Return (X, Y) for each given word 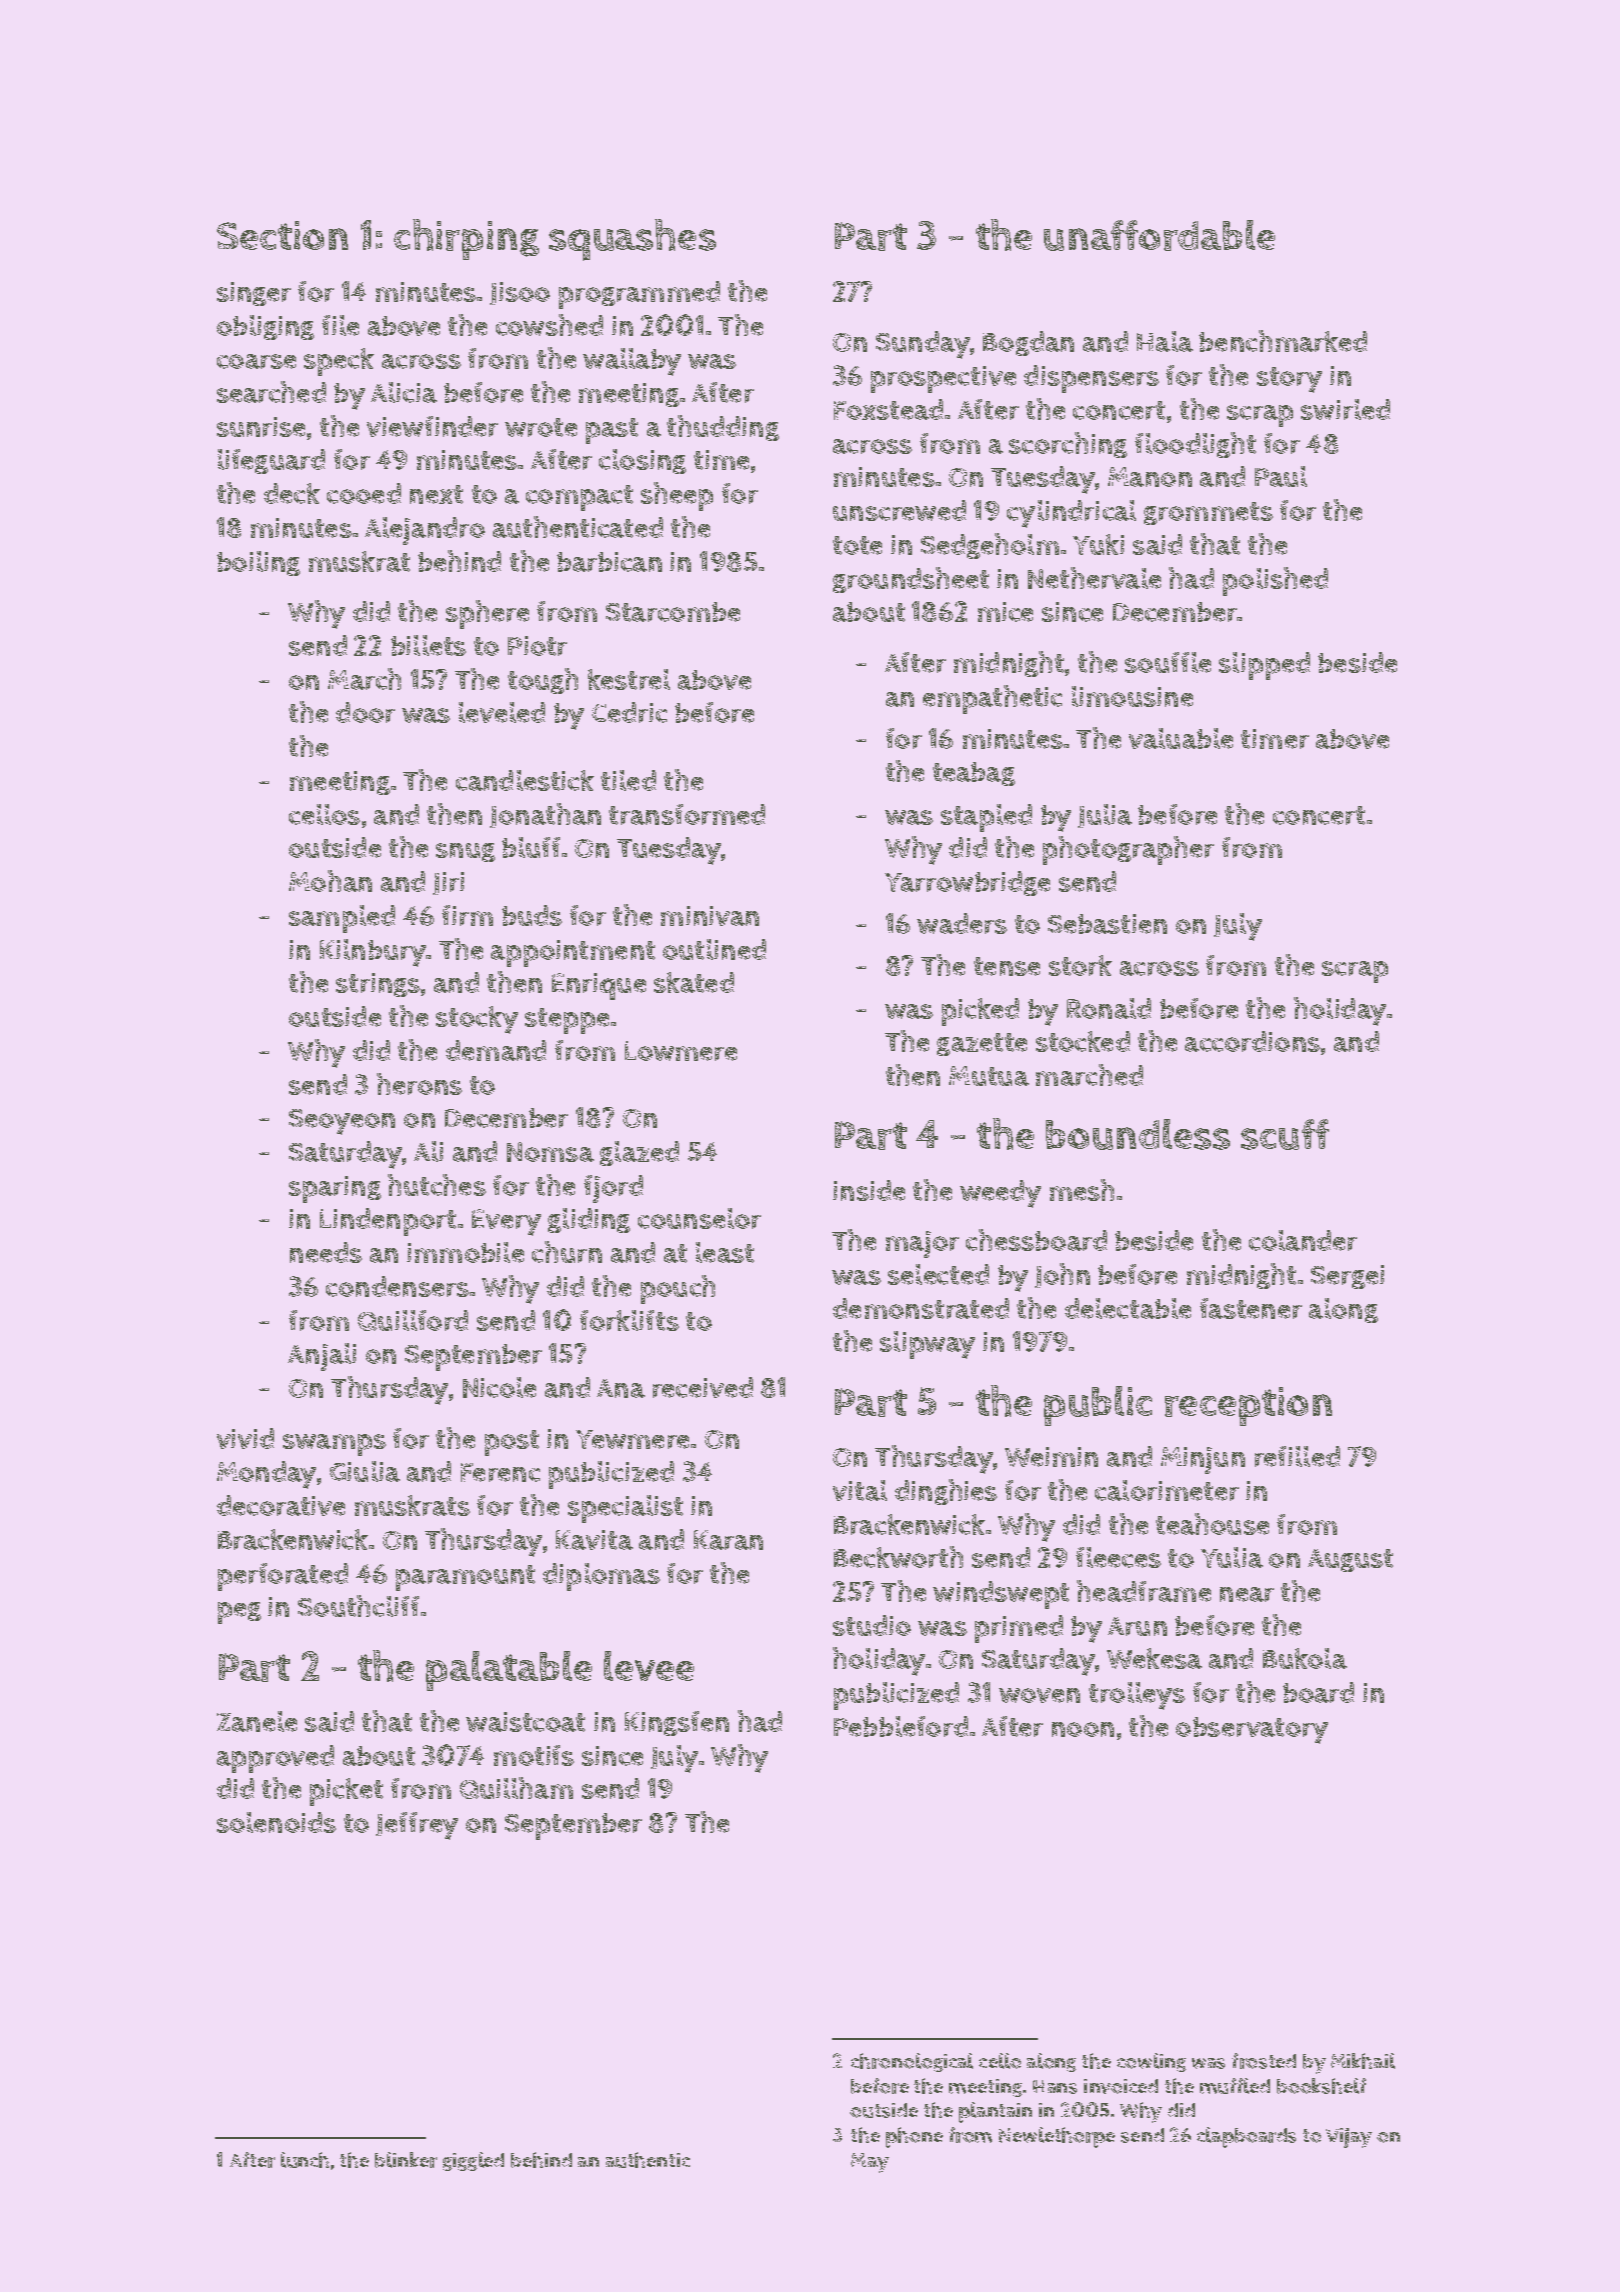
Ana (621, 1388)
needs (326, 1252)
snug (465, 852)
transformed (687, 814)
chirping (466, 239)
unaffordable (1159, 235)
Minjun (1203, 1460)
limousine (1132, 696)
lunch (305, 2160)
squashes (632, 240)
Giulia (365, 1471)
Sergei (1347, 1277)
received (703, 1387)
